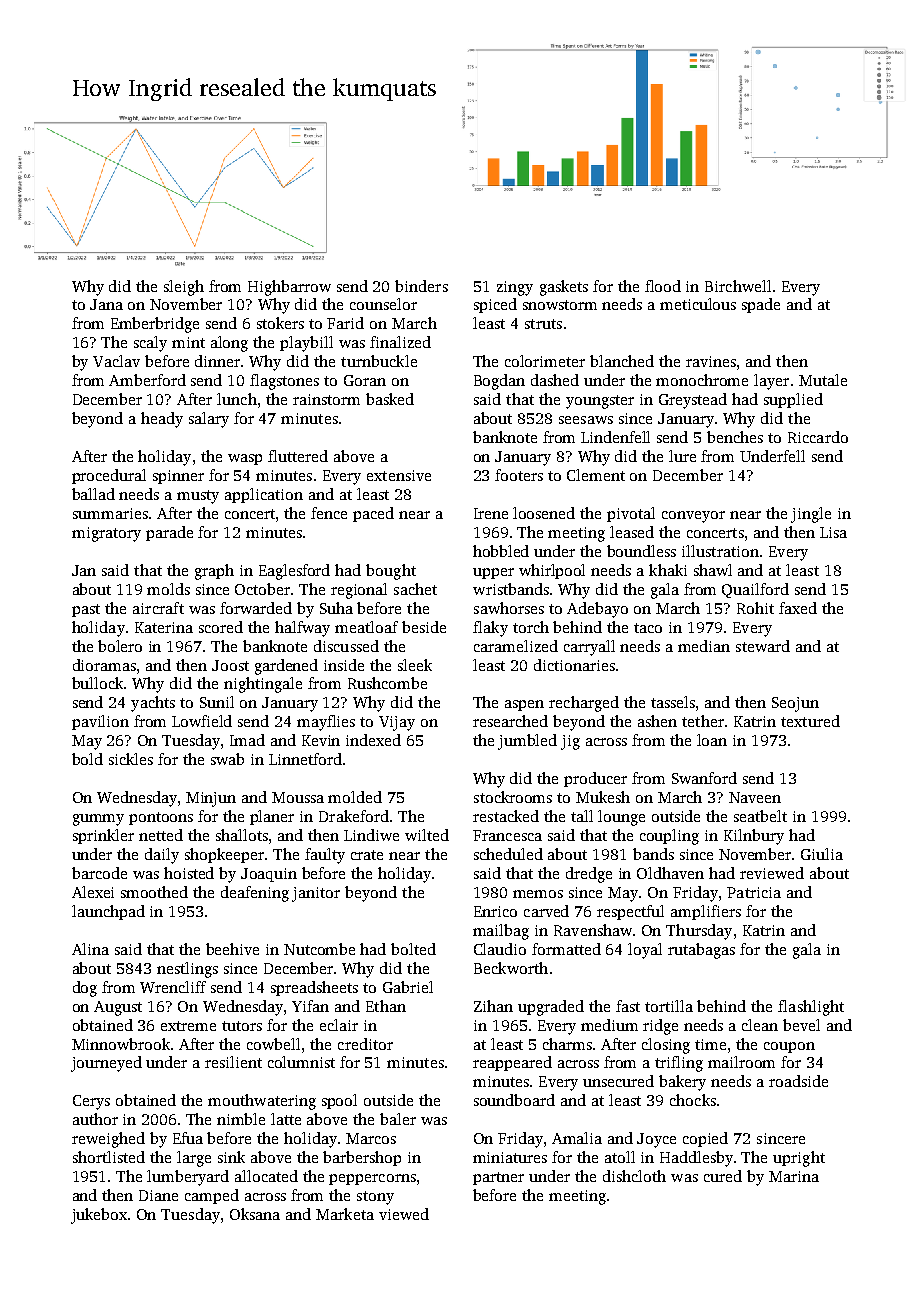 The height and width of the image is (1308, 924). I want to click on Seojun, so click(795, 704).
